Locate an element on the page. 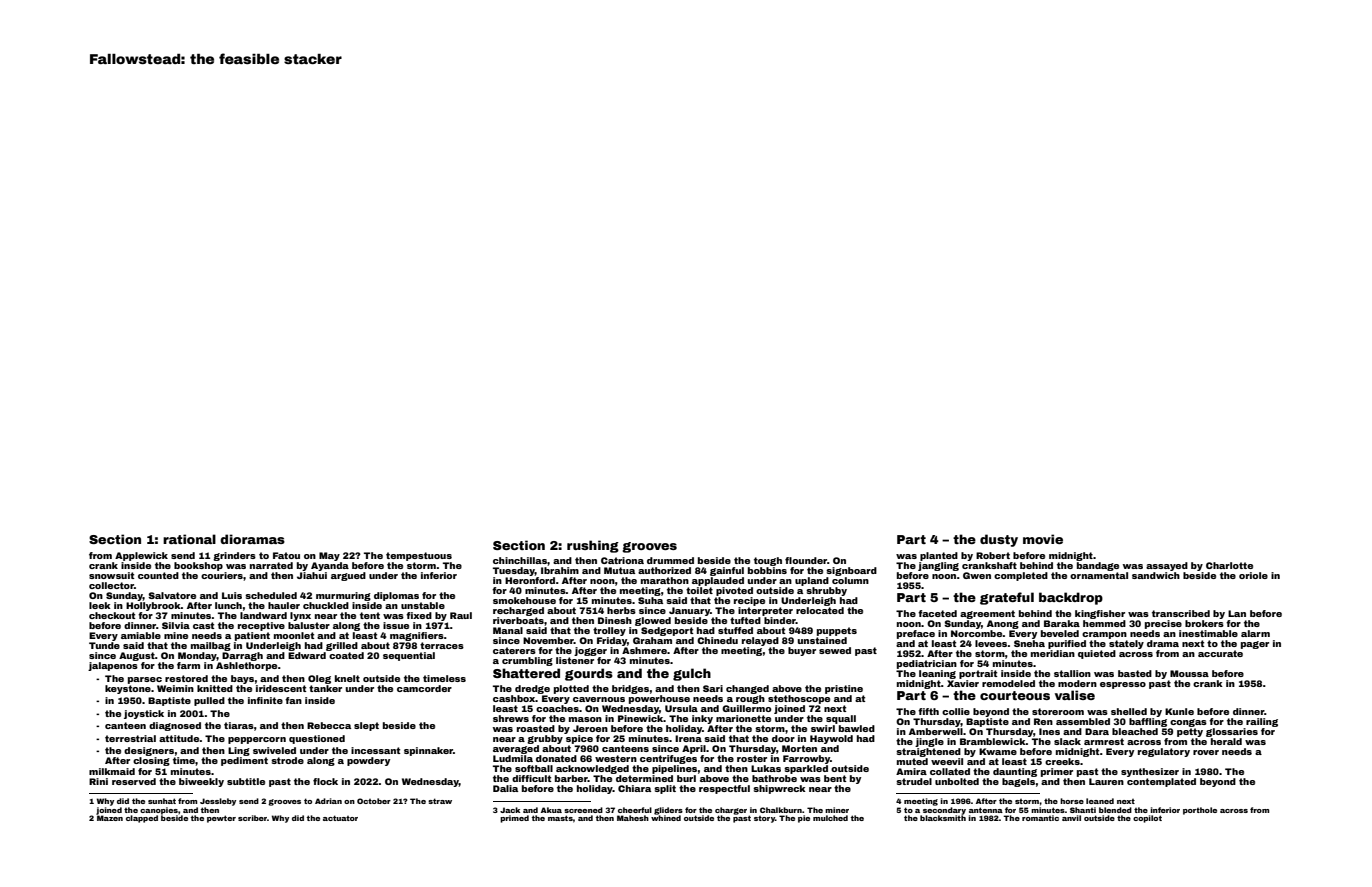 The image size is (1372, 887). copilot is located at coordinates (1147, 819).
